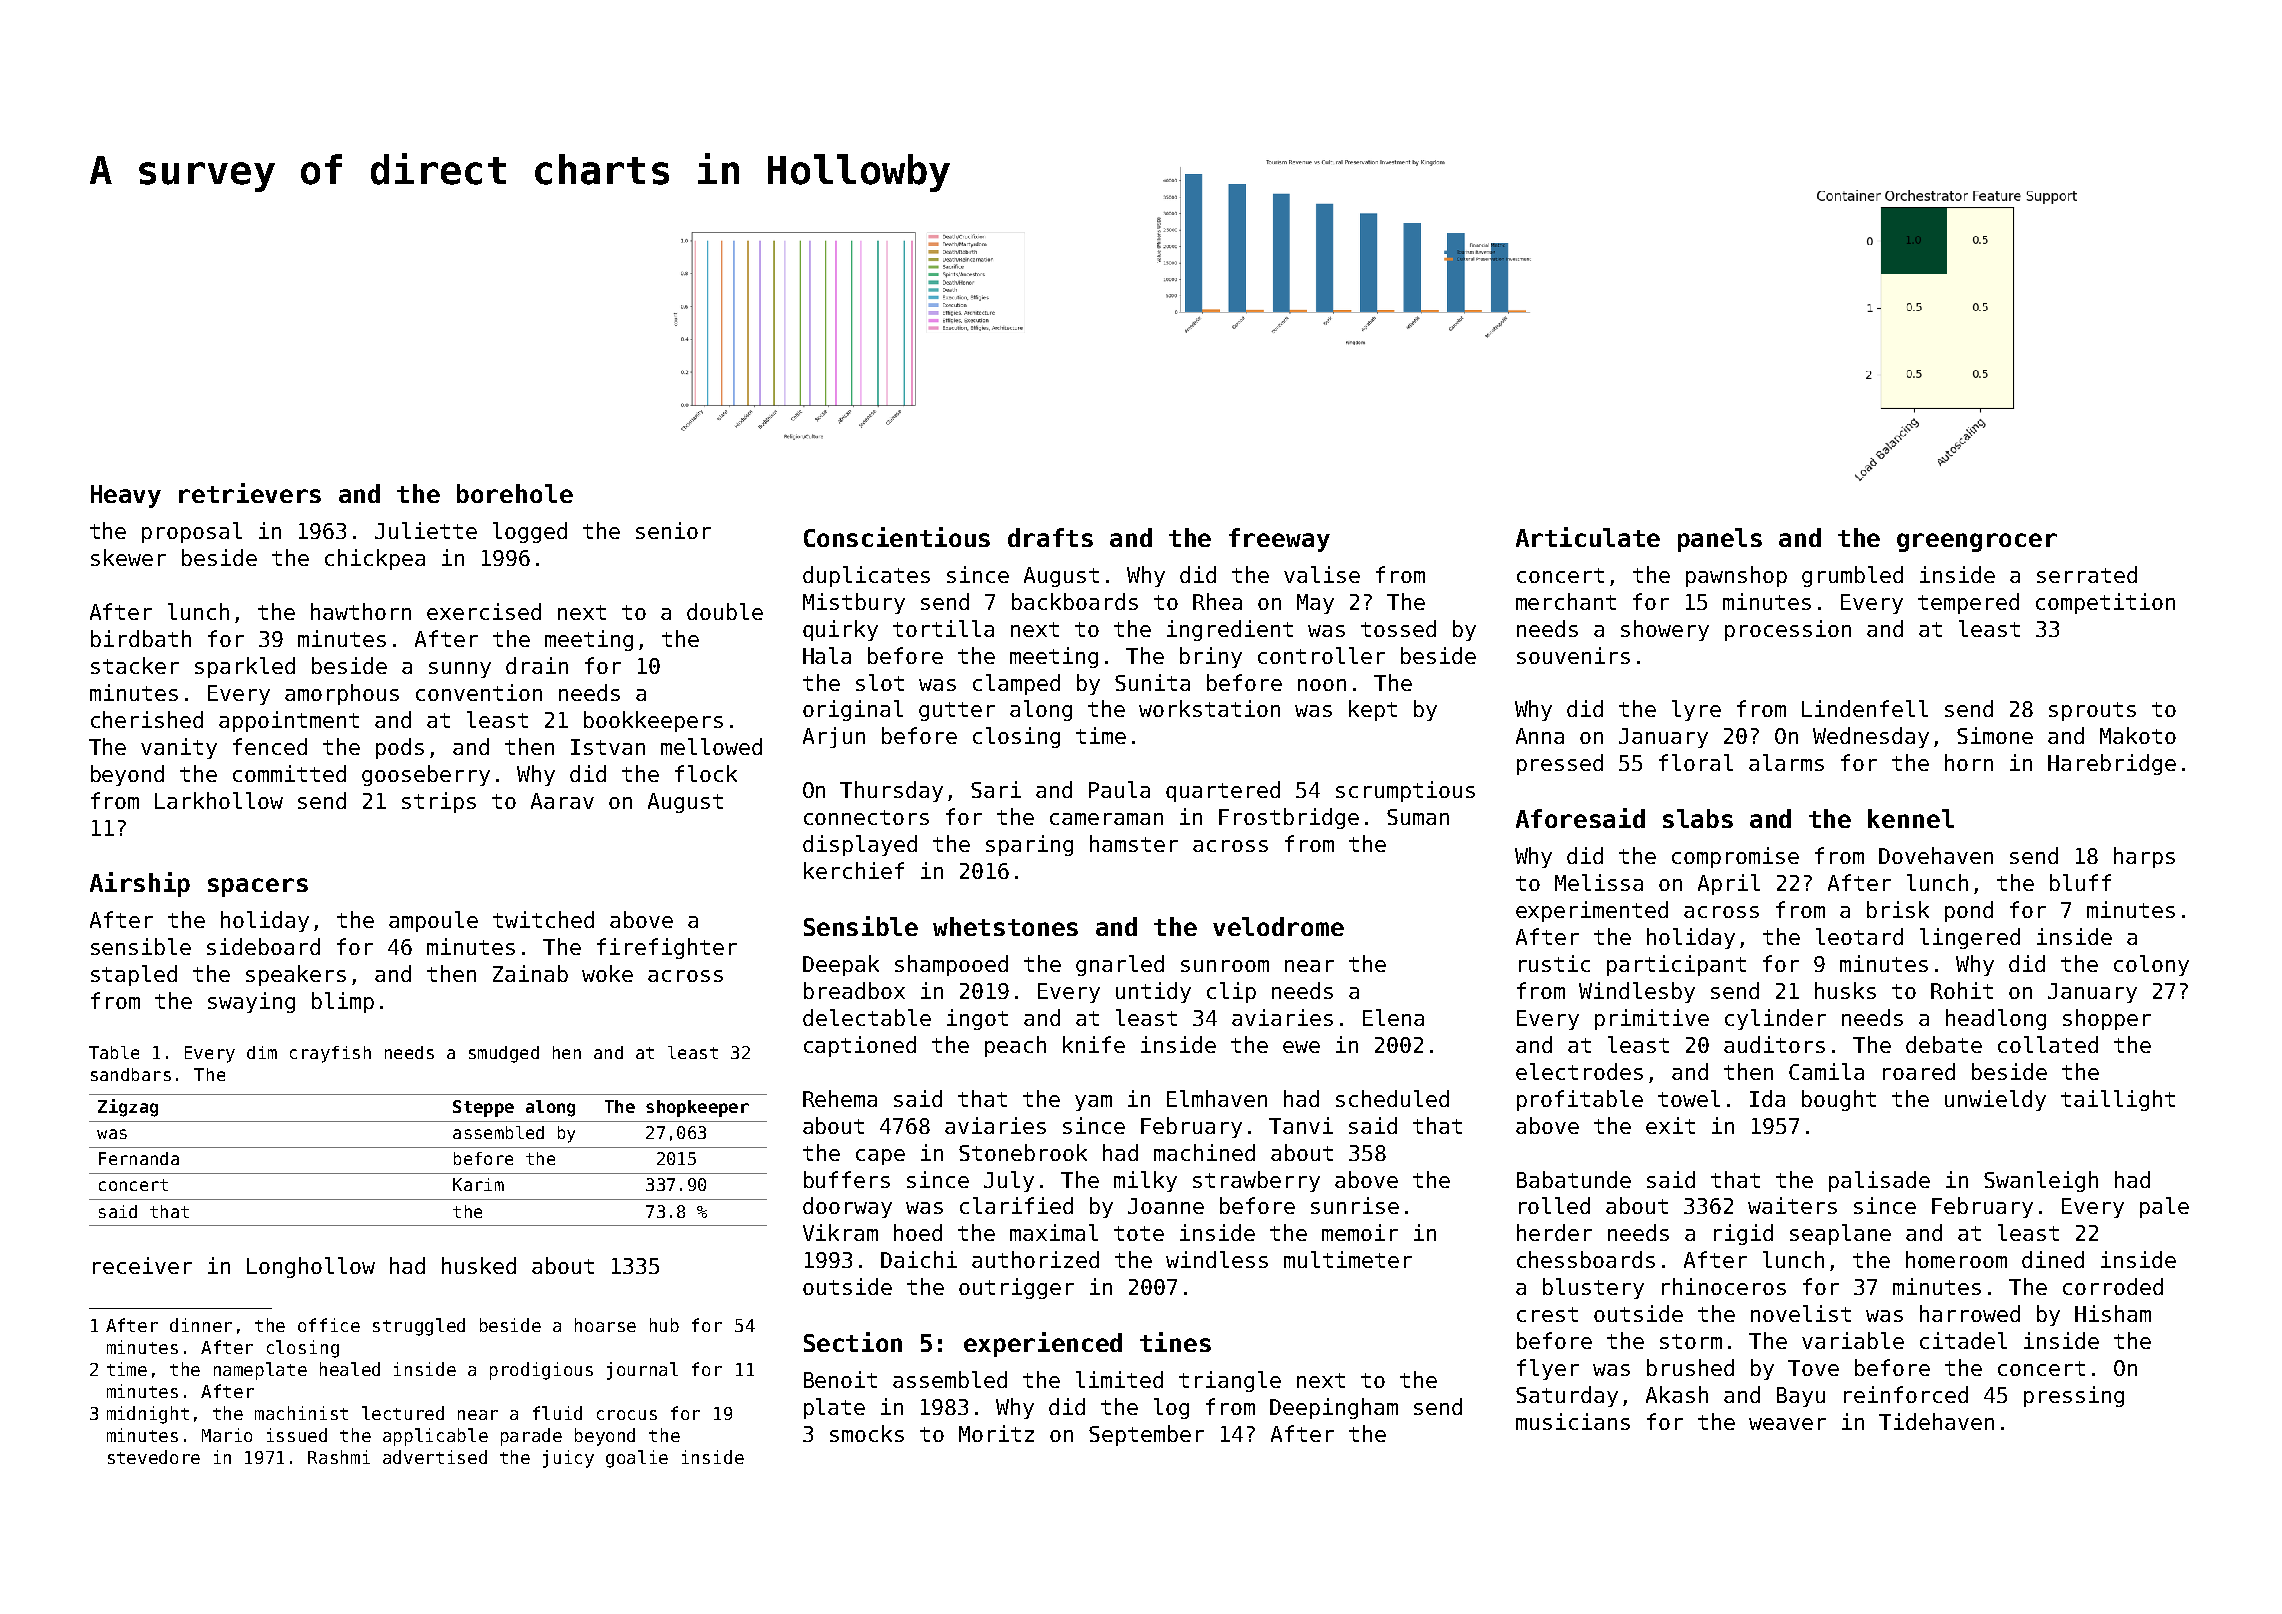  I want to click on rustic, so click(1554, 963).
